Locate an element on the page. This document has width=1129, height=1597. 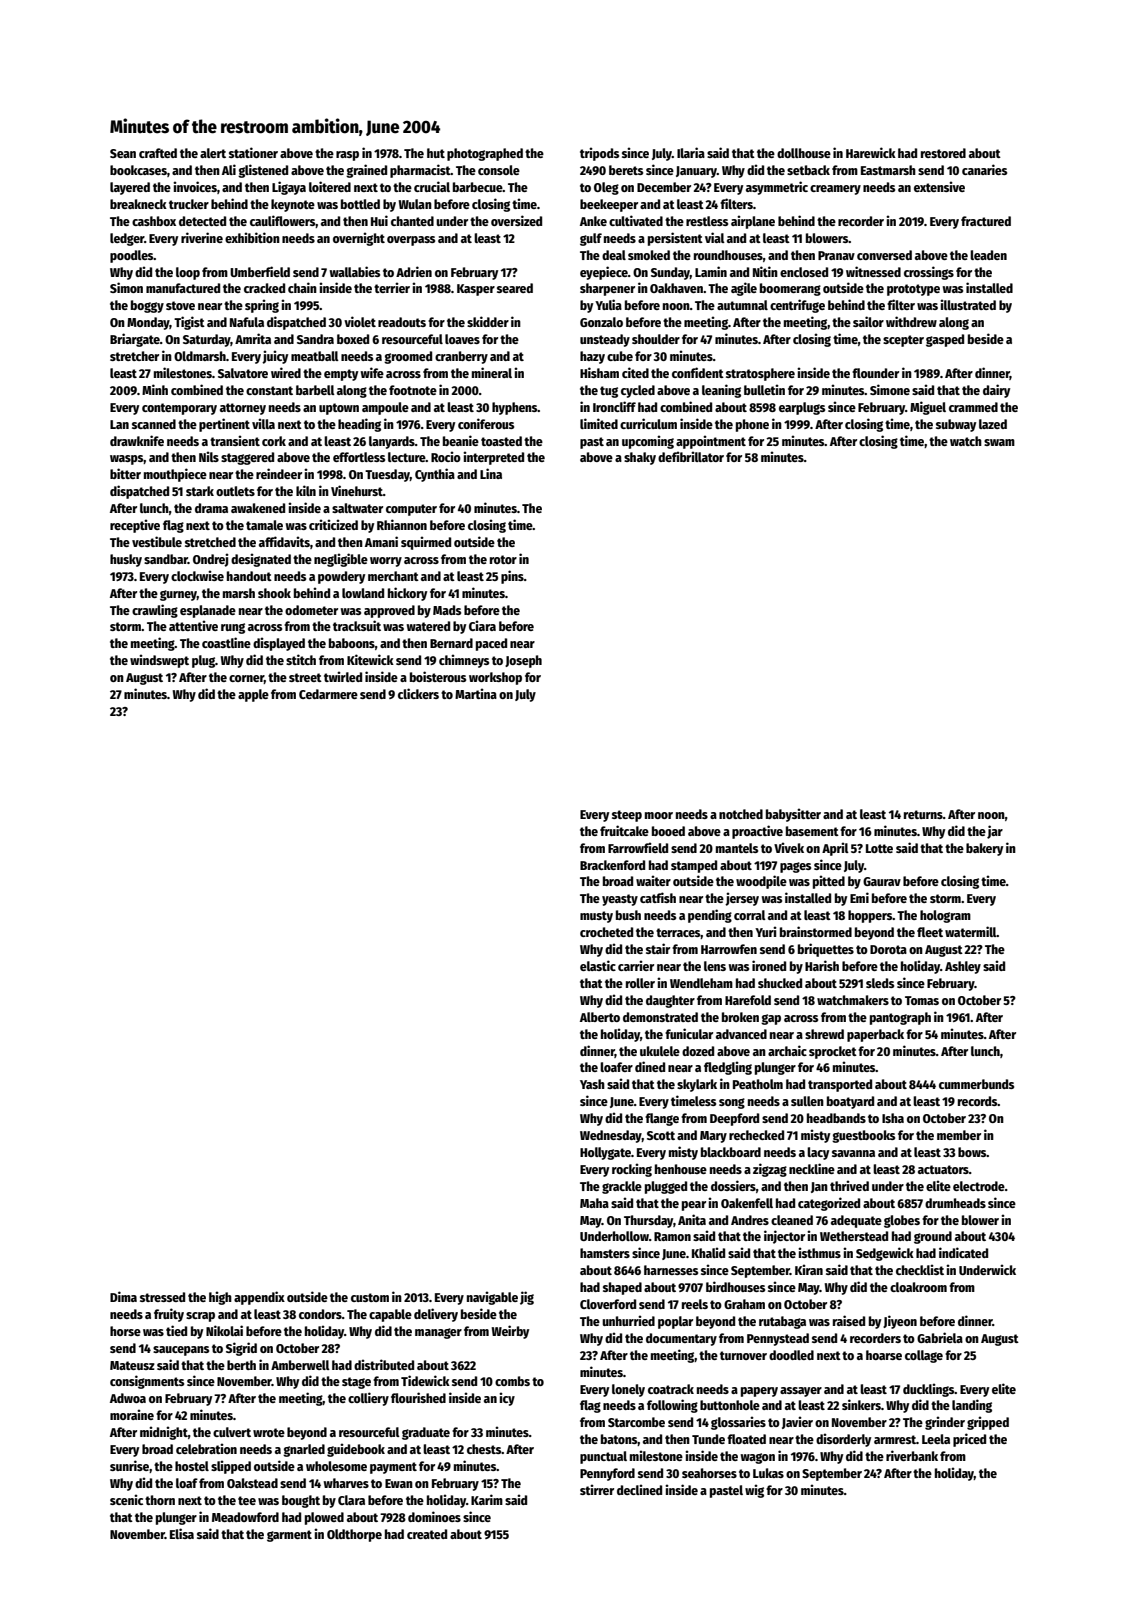
hostel is located at coordinates (192, 1466).
